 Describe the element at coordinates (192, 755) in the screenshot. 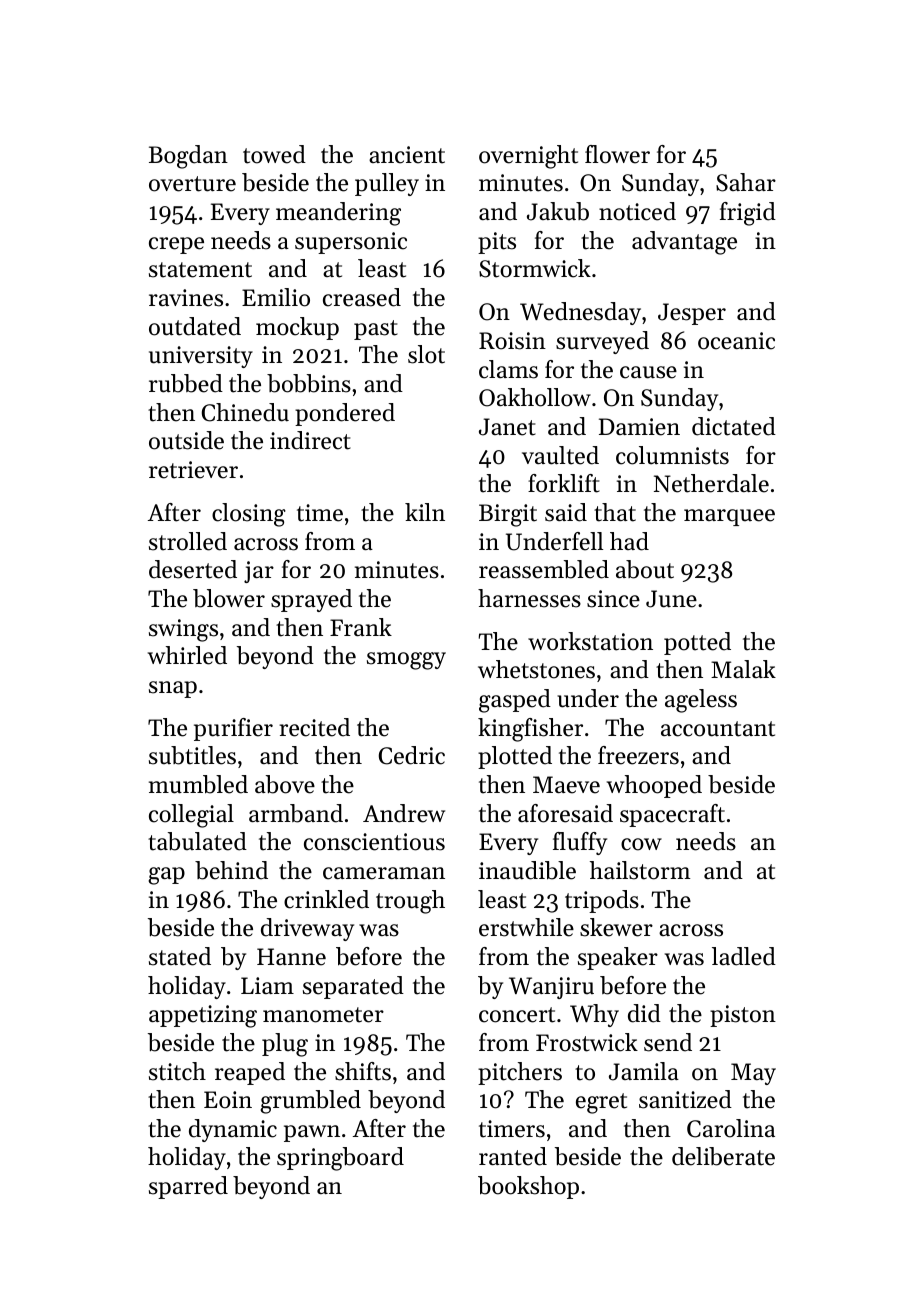

I see `subtitles` at that location.
